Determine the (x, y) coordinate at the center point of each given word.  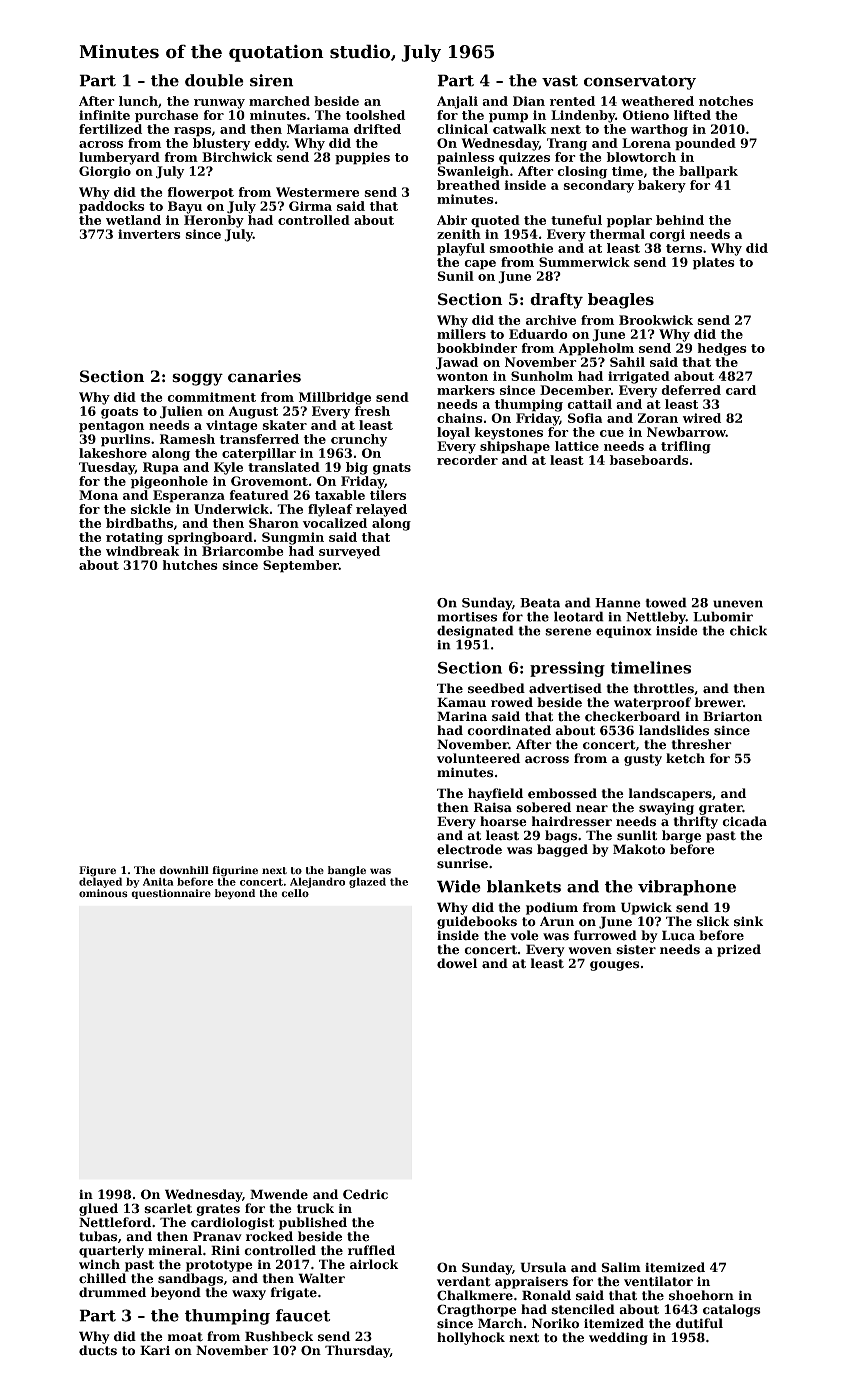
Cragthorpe (476, 1310)
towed (666, 602)
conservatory (640, 82)
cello (295, 893)
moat (185, 1337)
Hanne (618, 603)
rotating (134, 538)
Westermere (317, 192)
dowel (457, 963)
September (301, 566)
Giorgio (105, 172)
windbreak (142, 551)
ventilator (658, 1281)
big (357, 468)
